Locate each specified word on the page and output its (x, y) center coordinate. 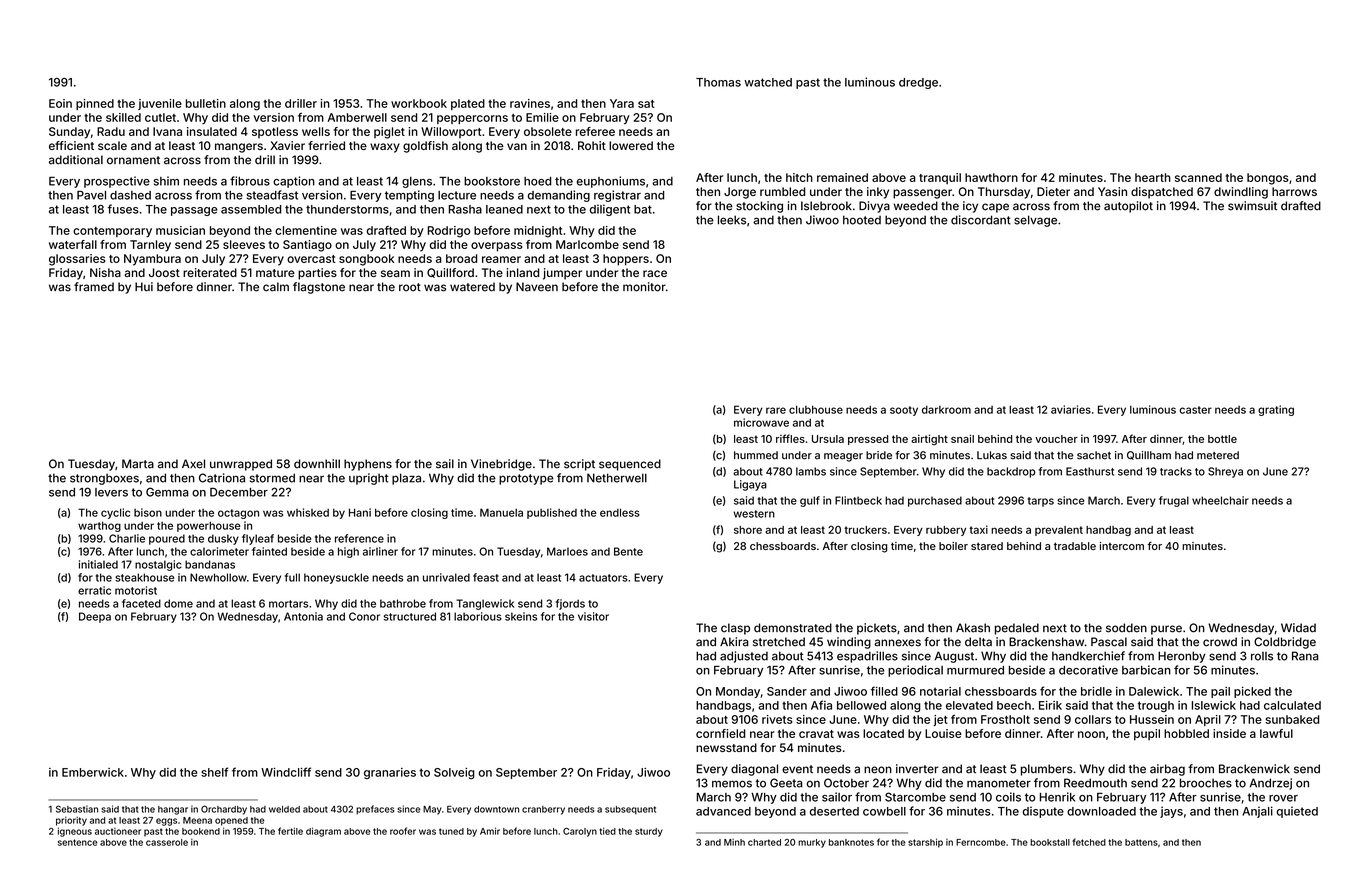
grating (1276, 410)
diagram (323, 832)
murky (812, 843)
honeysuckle (336, 578)
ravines (530, 103)
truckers (865, 530)
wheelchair (1220, 500)
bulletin (206, 103)
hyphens (368, 465)
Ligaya (750, 485)
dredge (918, 83)
